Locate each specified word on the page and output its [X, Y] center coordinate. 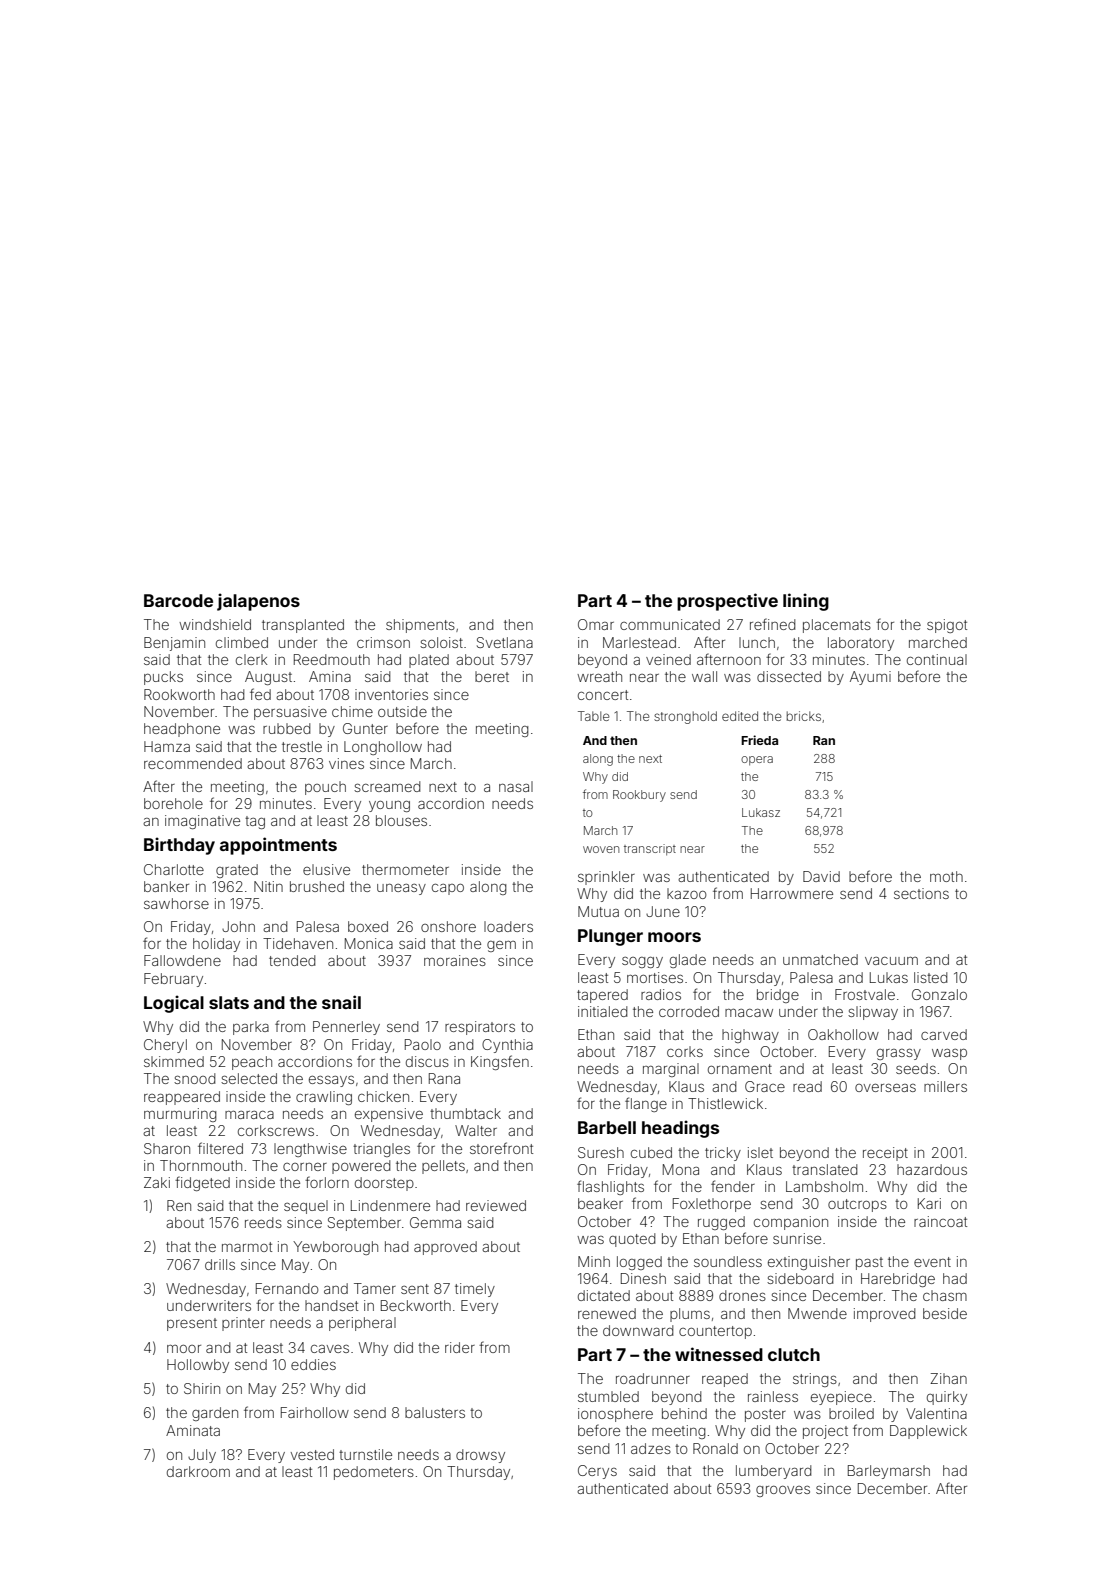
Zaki [157, 1182]
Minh [594, 1261]
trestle [302, 746]
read [807, 1086]
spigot [947, 626]
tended [292, 960]
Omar [596, 624]
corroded [689, 1011]
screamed [387, 786]
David [821, 876]
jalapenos [258, 602]
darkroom [198, 1471]
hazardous [932, 1169]
